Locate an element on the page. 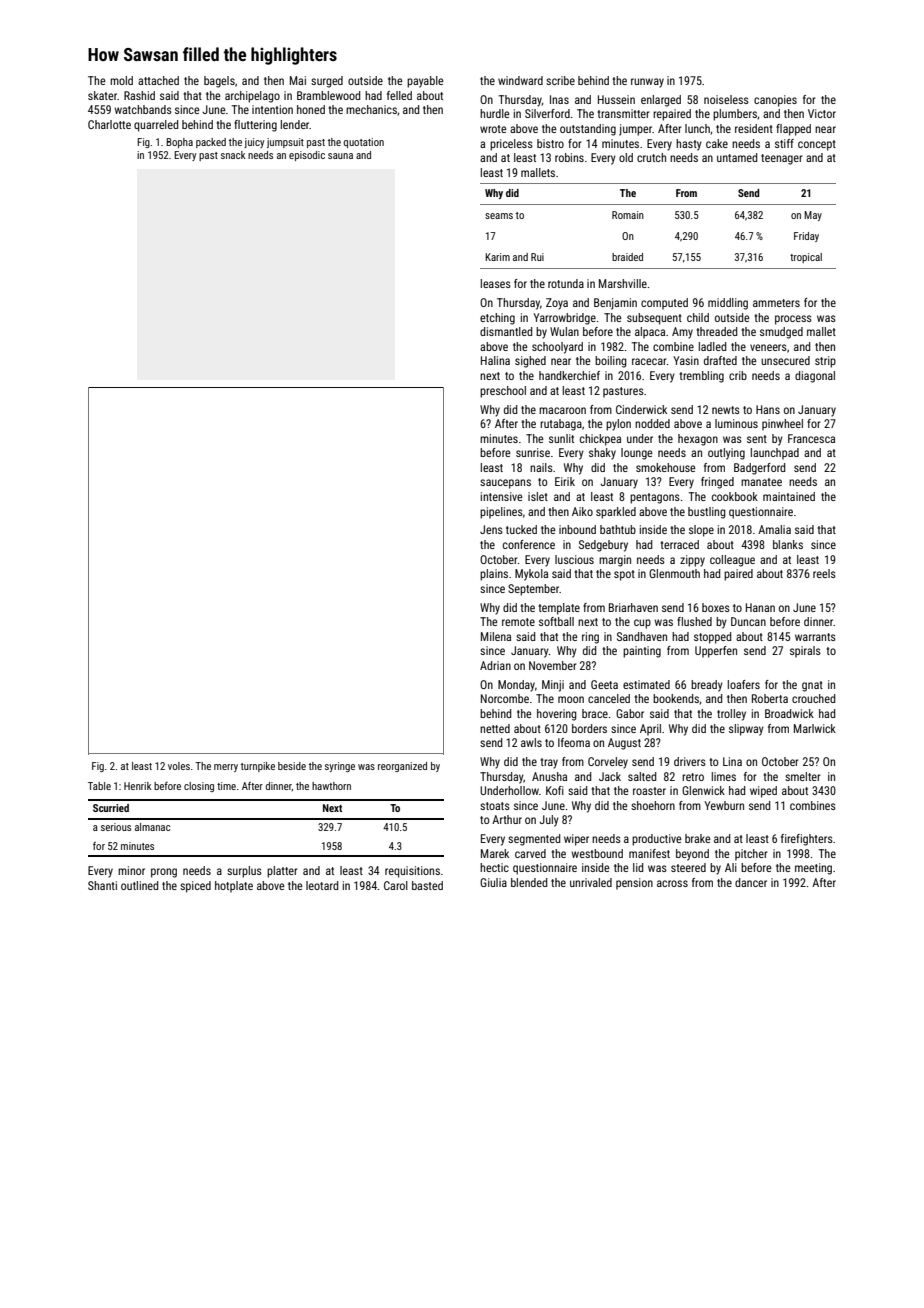 This page has height=1308, width=924. etching is located at coordinates (497, 319).
